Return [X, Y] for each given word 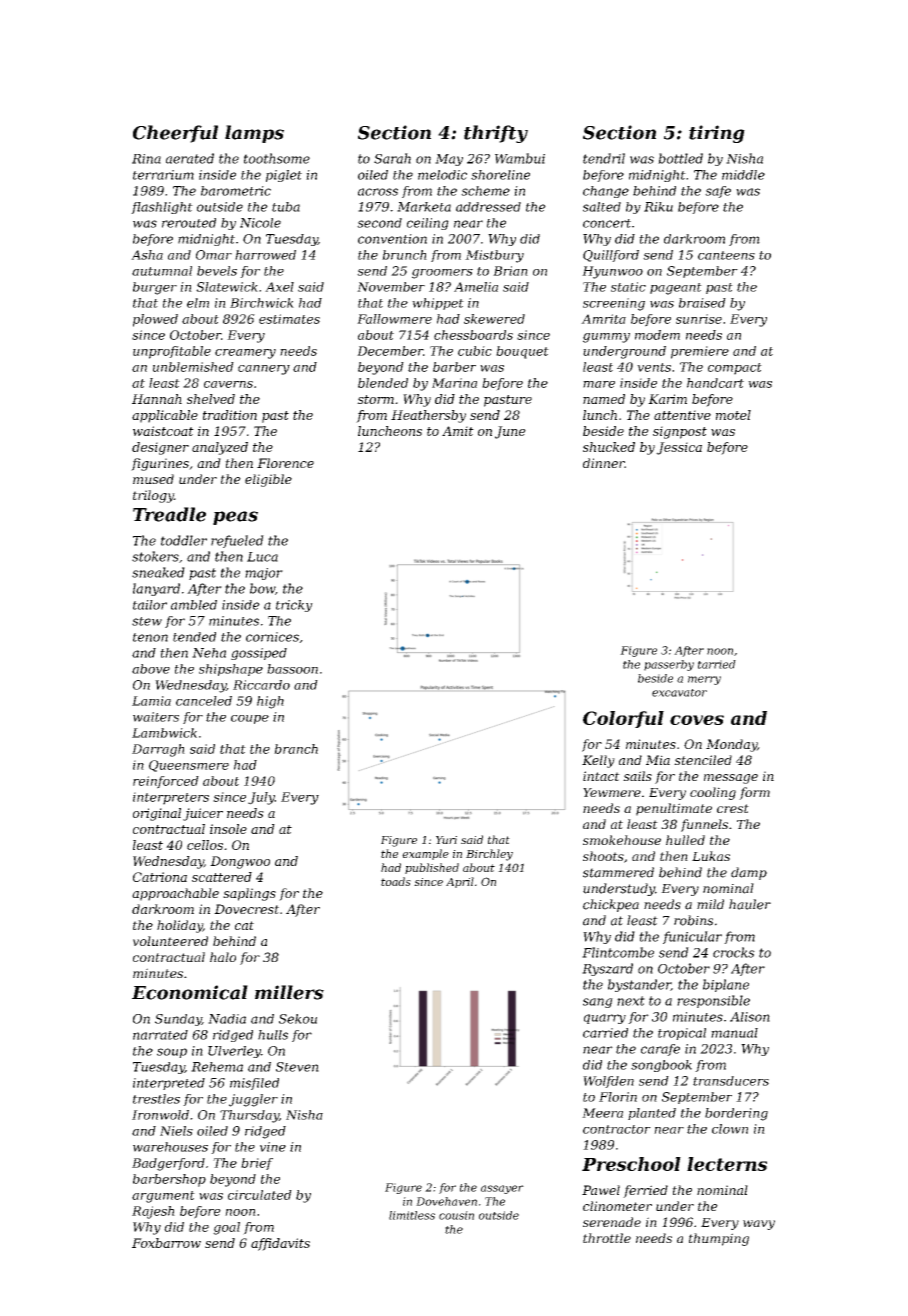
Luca [262, 557]
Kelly [598, 761]
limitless [412, 1215]
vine [273, 1147]
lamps [254, 134]
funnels [704, 825]
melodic [442, 175]
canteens [726, 255]
